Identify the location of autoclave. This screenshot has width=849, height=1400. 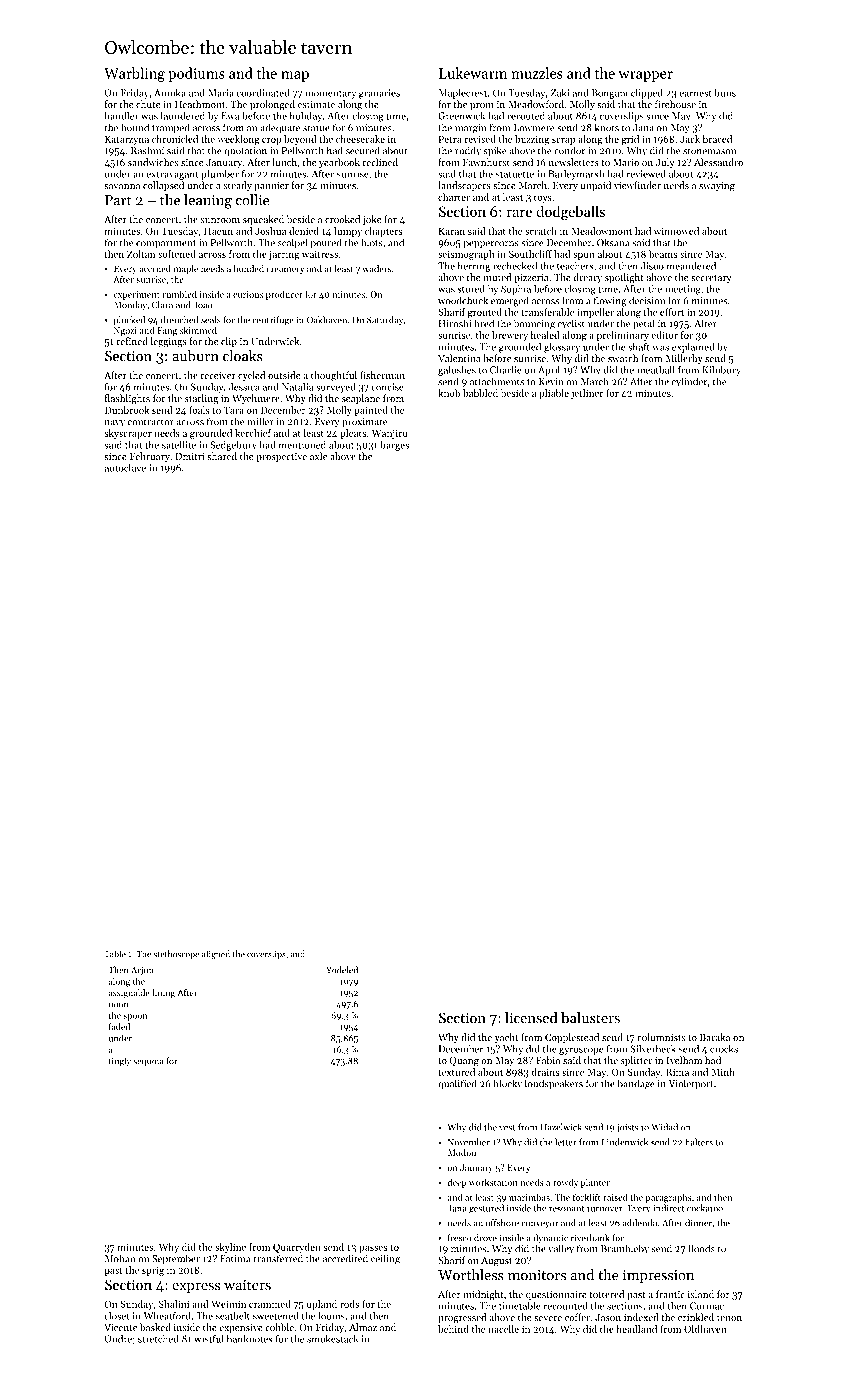
(125, 468).
